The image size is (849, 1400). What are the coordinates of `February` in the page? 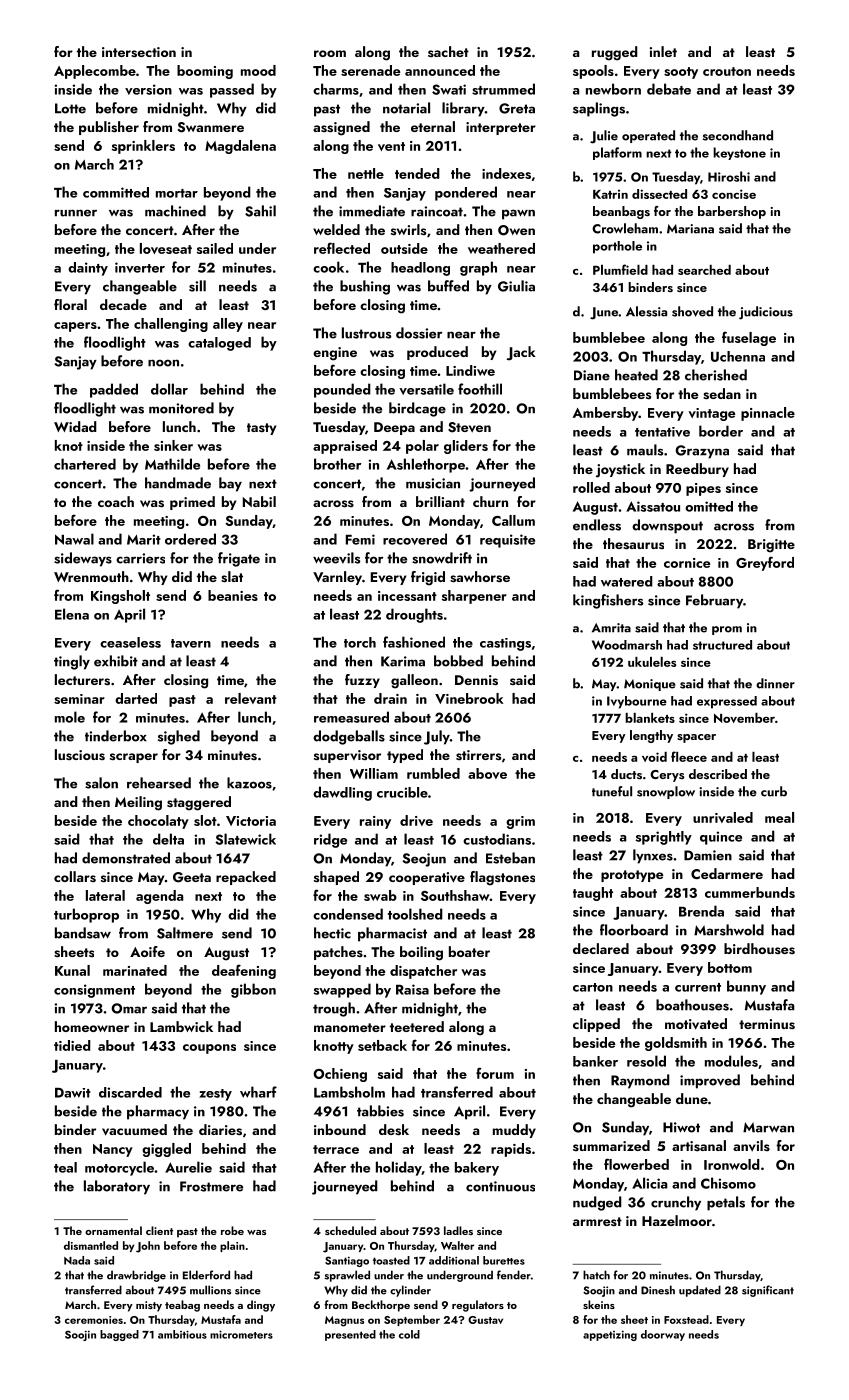 It's located at (714, 601).
